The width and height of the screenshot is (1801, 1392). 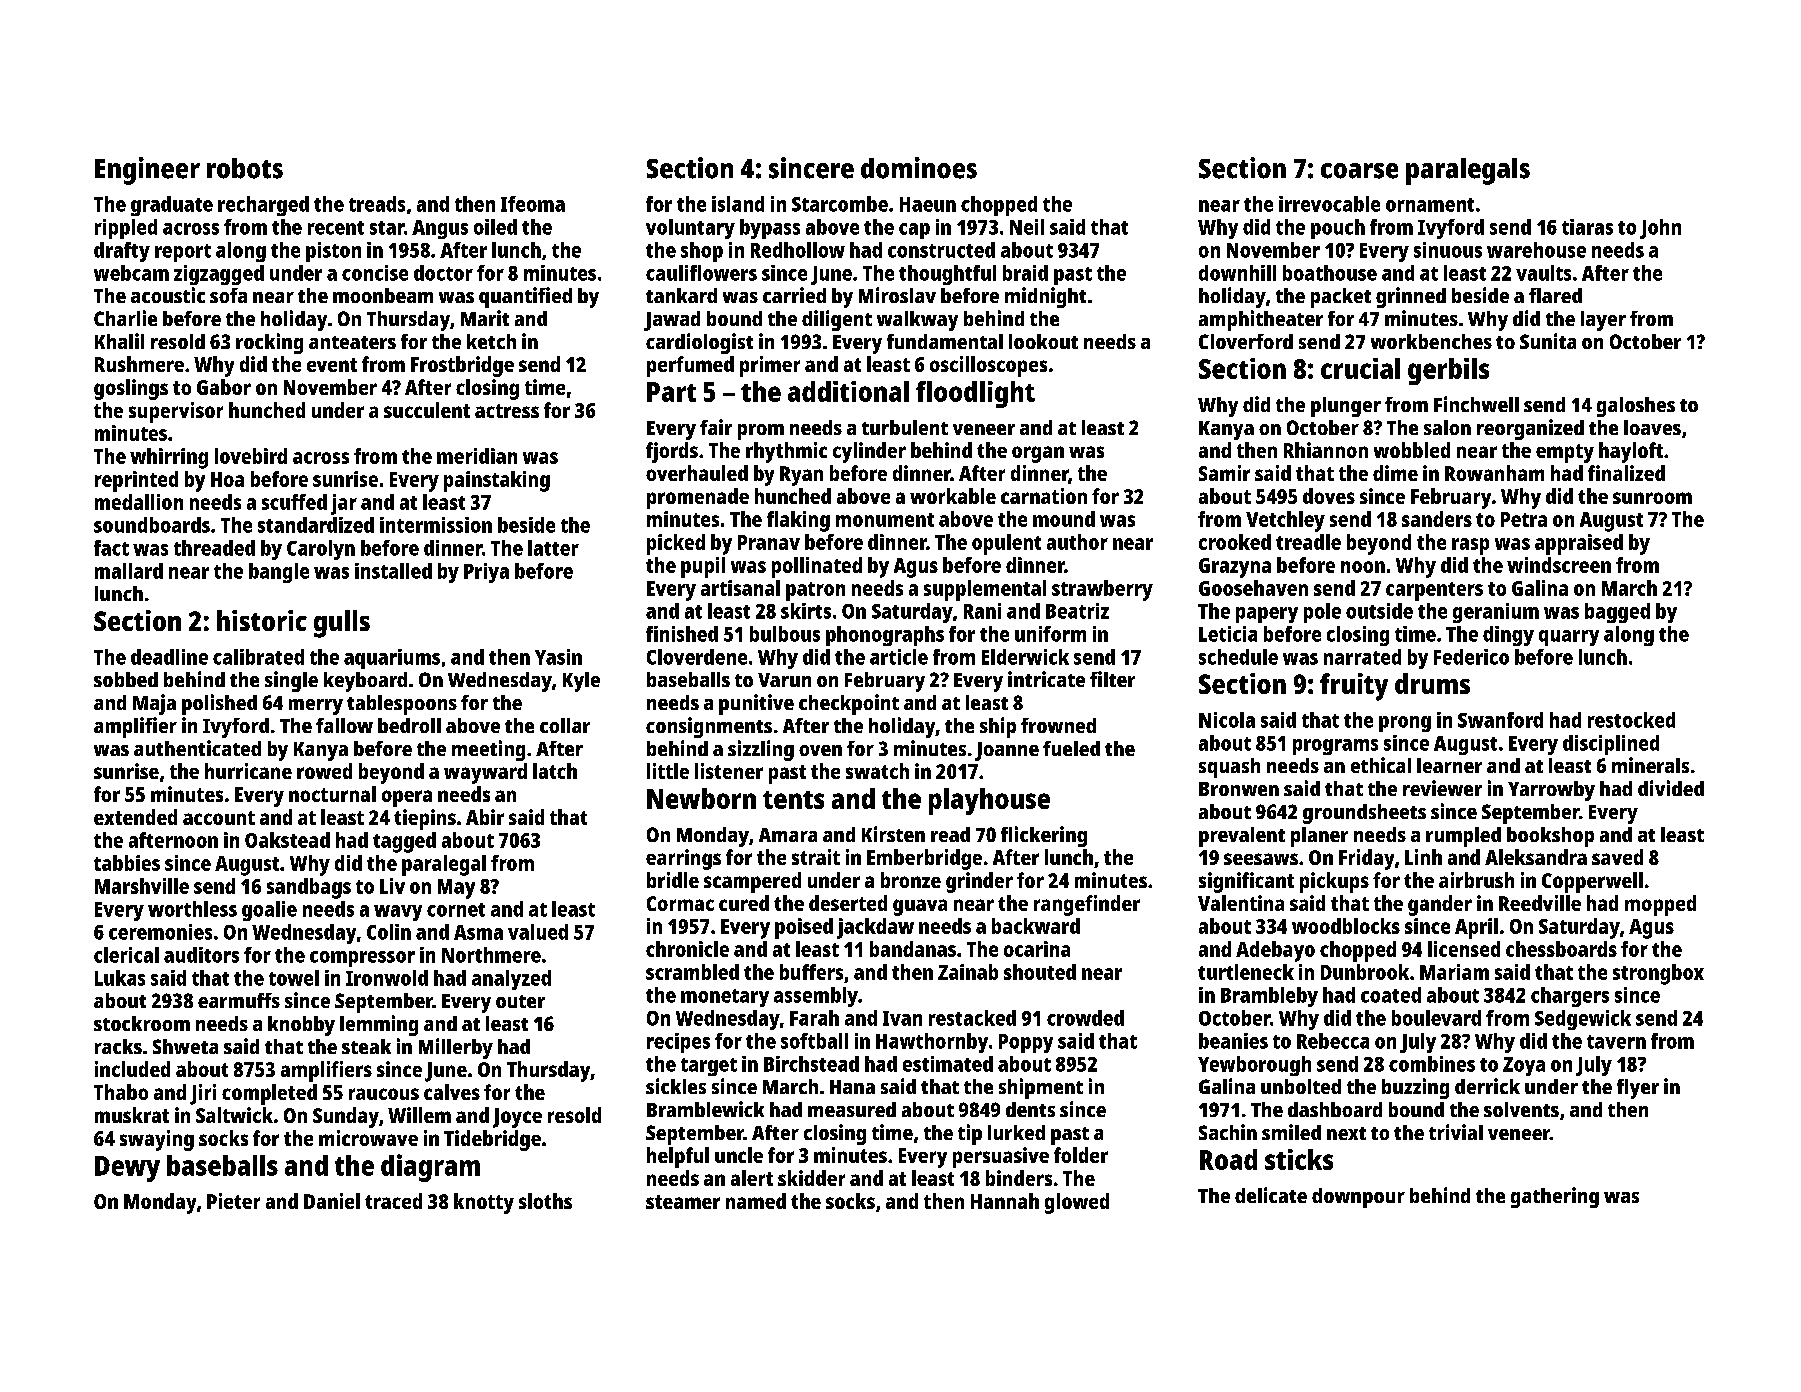 I want to click on Neil, so click(x=1027, y=227).
